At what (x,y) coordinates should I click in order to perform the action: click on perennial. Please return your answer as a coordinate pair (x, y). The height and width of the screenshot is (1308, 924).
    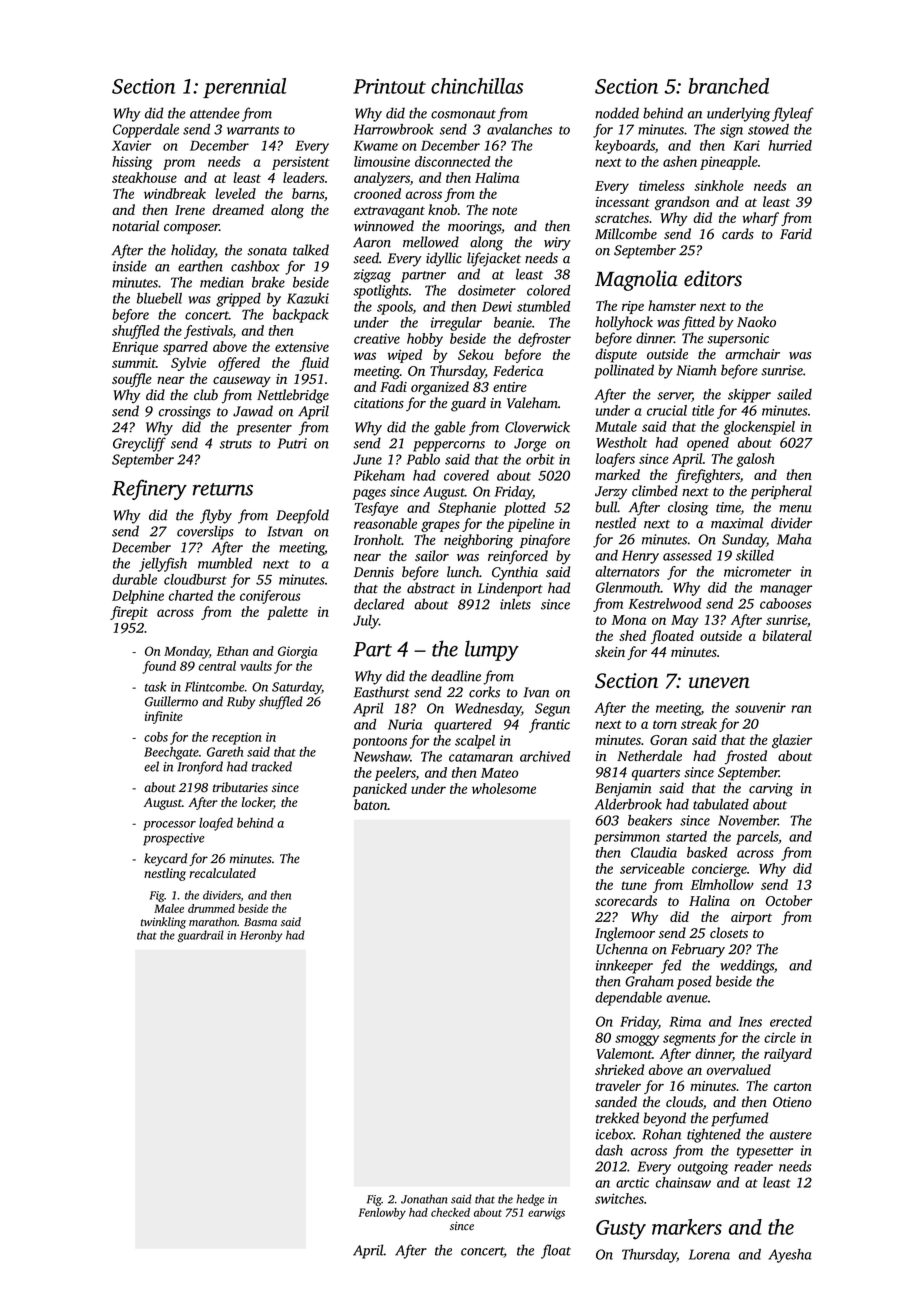
    Looking at the image, I should click on (244, 88).
